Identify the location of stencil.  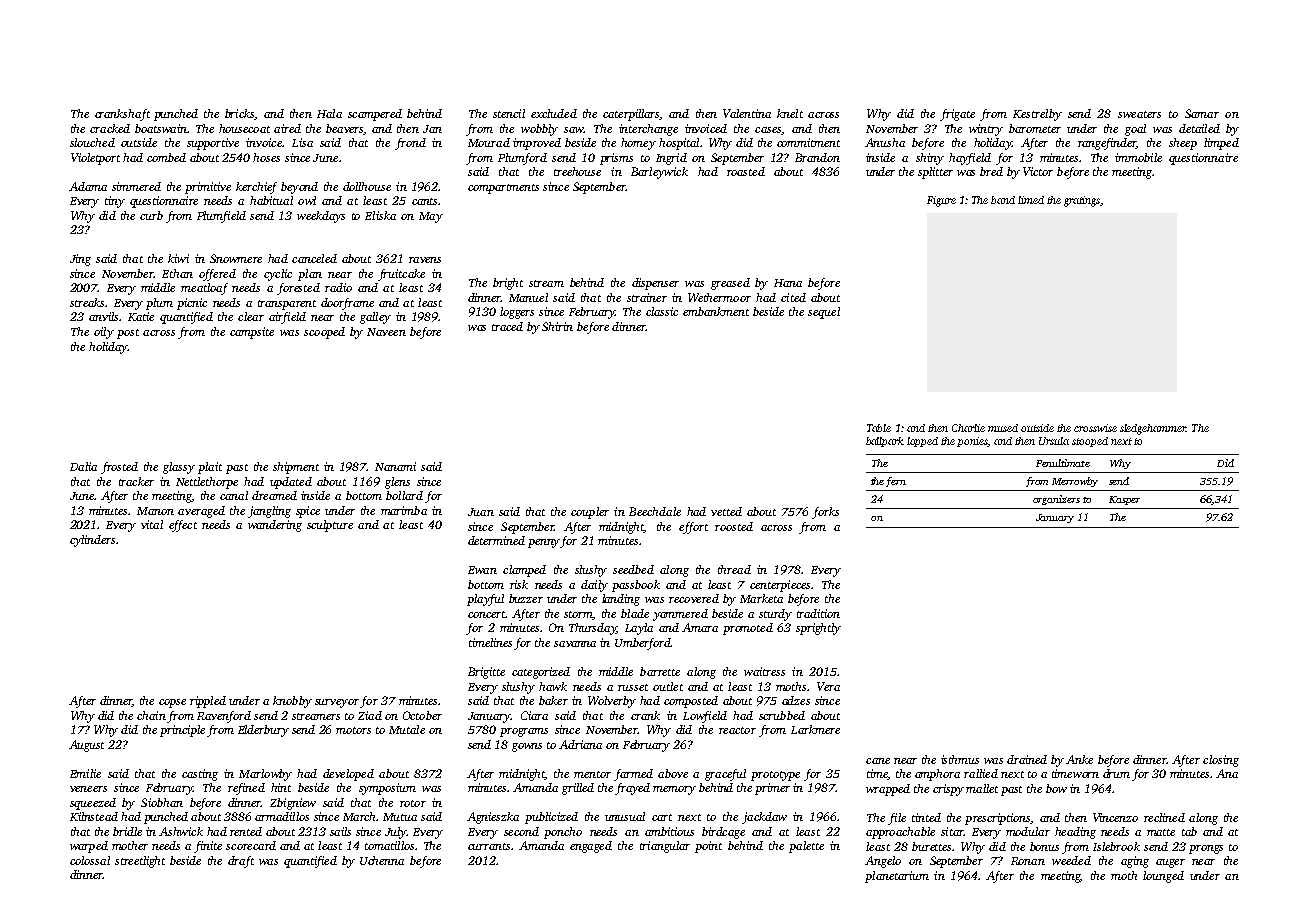
(509, 113).
